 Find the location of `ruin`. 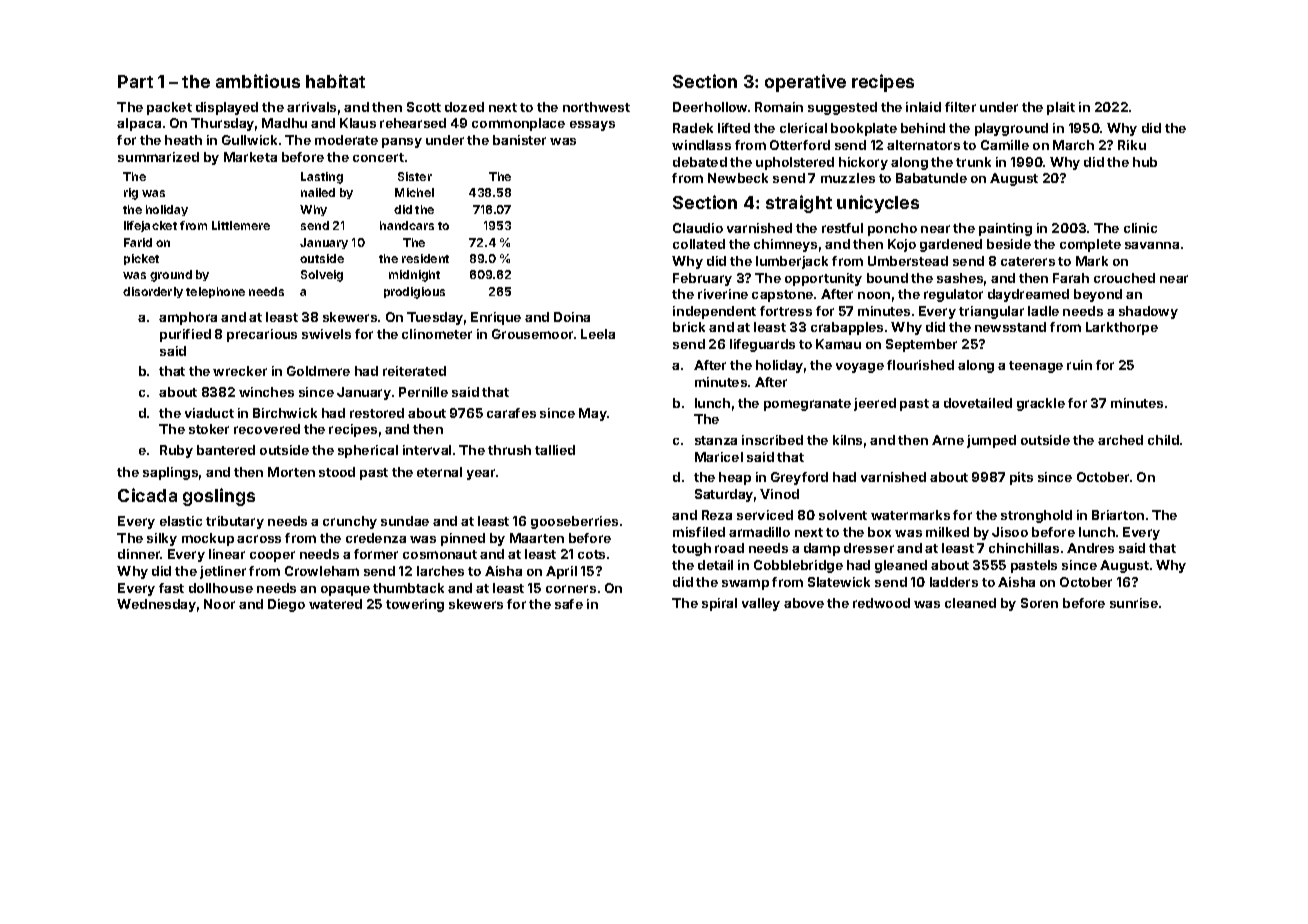

ruin is located at coordinates (1079, 365).
